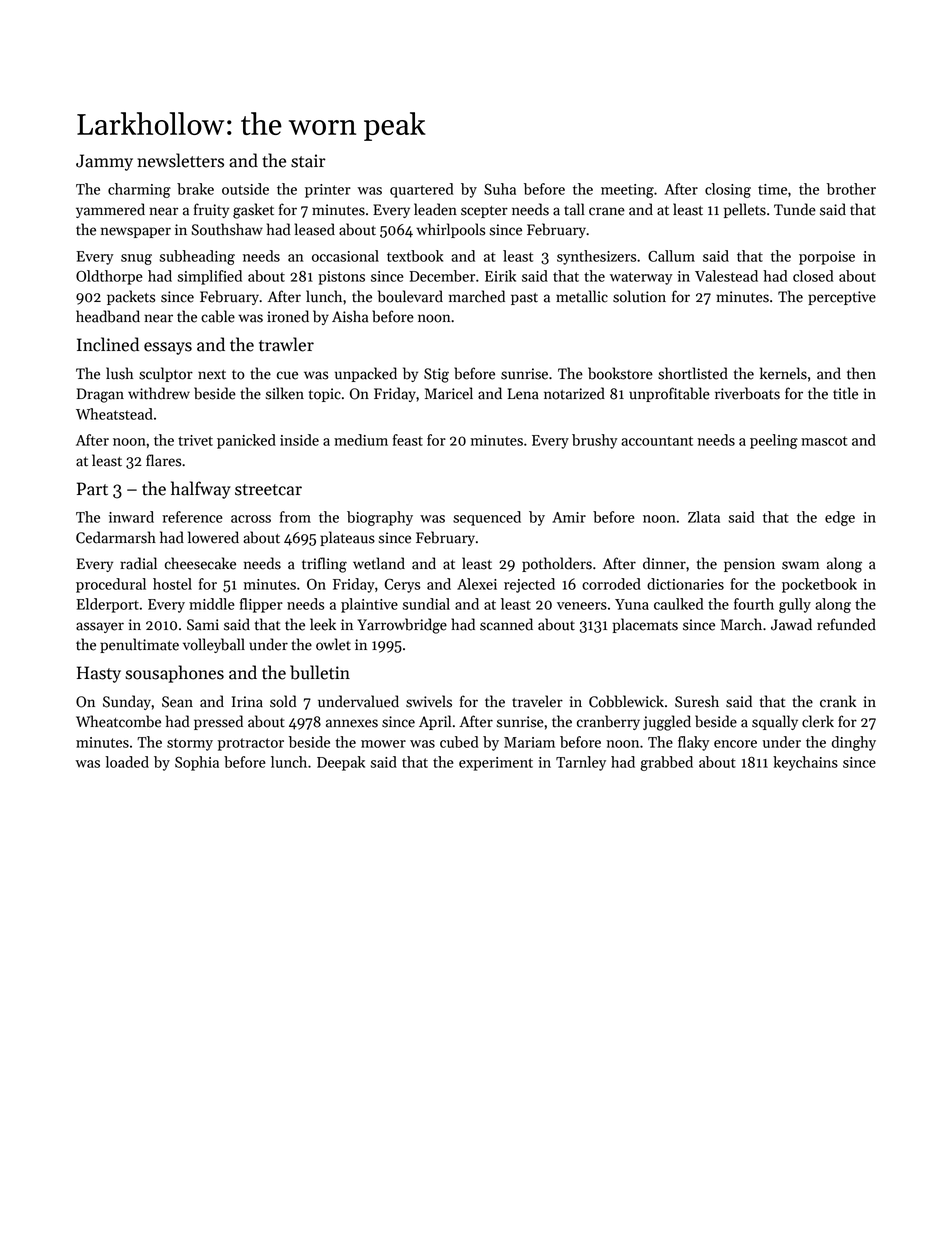 The height and width of the page is (1233, 952). I want to click on brother, so click(851, 189).
